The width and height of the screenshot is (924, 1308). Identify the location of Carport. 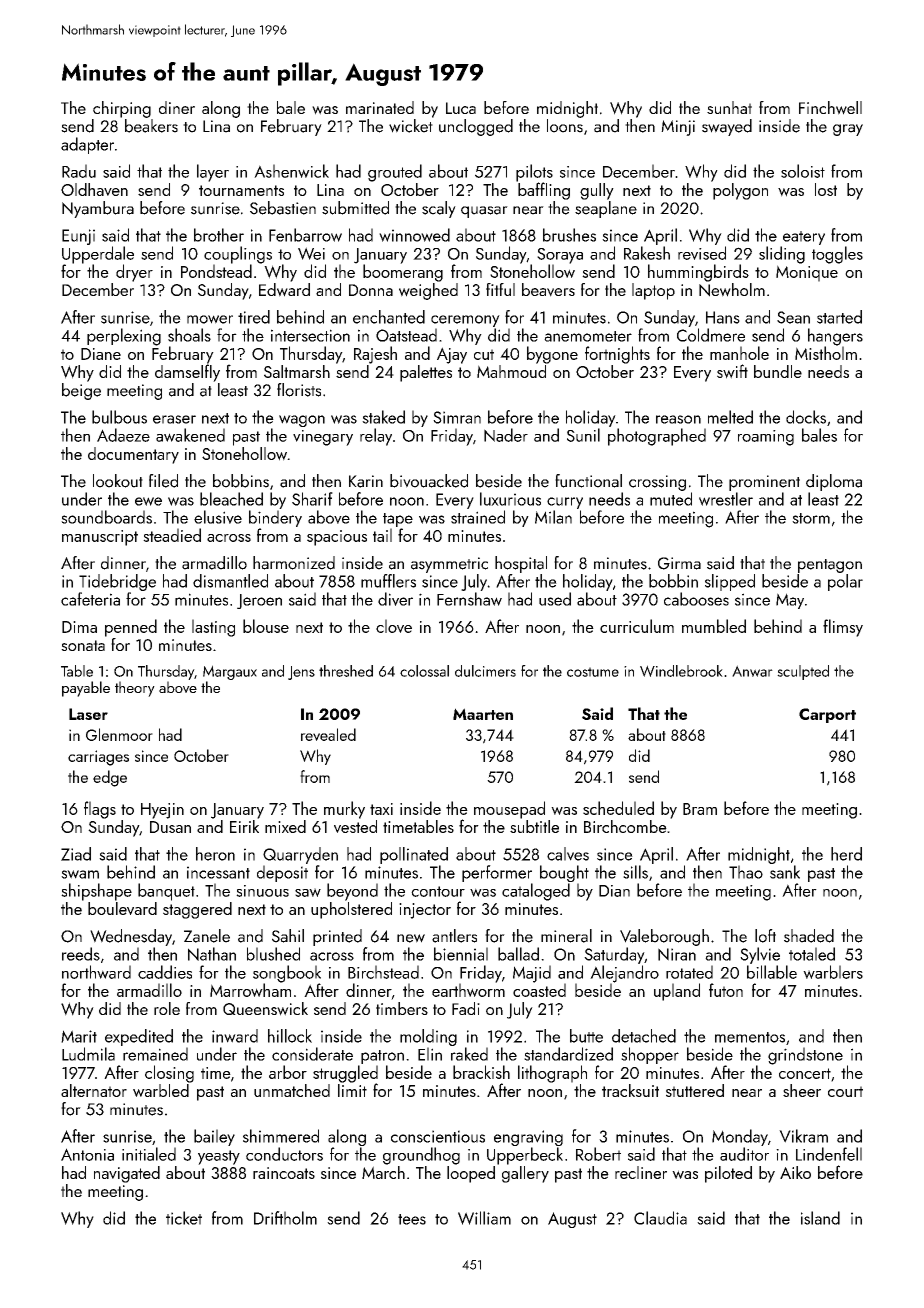
(827, 715).
